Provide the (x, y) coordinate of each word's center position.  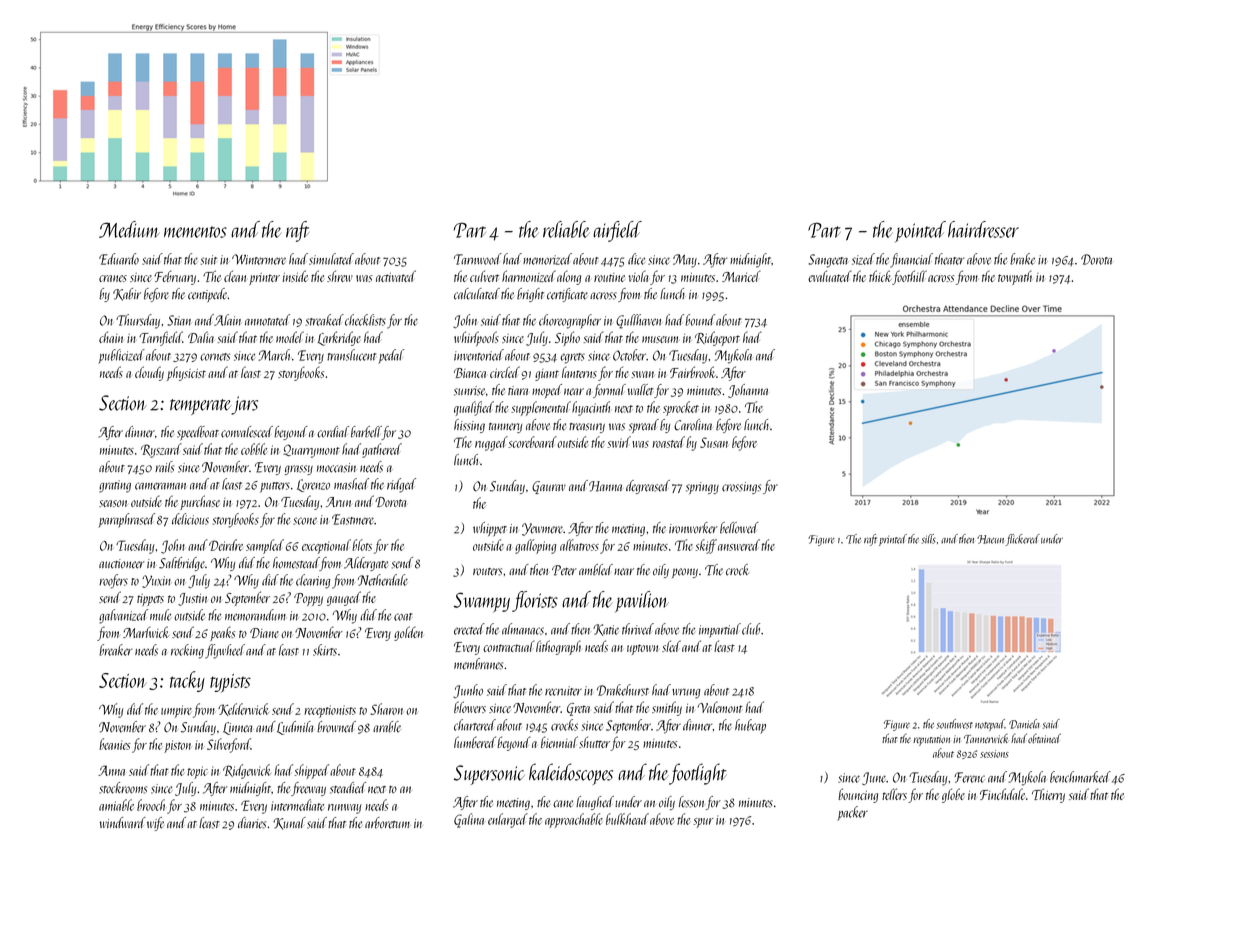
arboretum (388, 823)
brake (1022, 259)
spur (703, 823)
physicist (186, 374)
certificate (567, 295)
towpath (1015, 278)
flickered (1023, 540)
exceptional (326, 546)
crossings (741, 488)
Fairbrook (693, 372)
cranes (113, 278)
